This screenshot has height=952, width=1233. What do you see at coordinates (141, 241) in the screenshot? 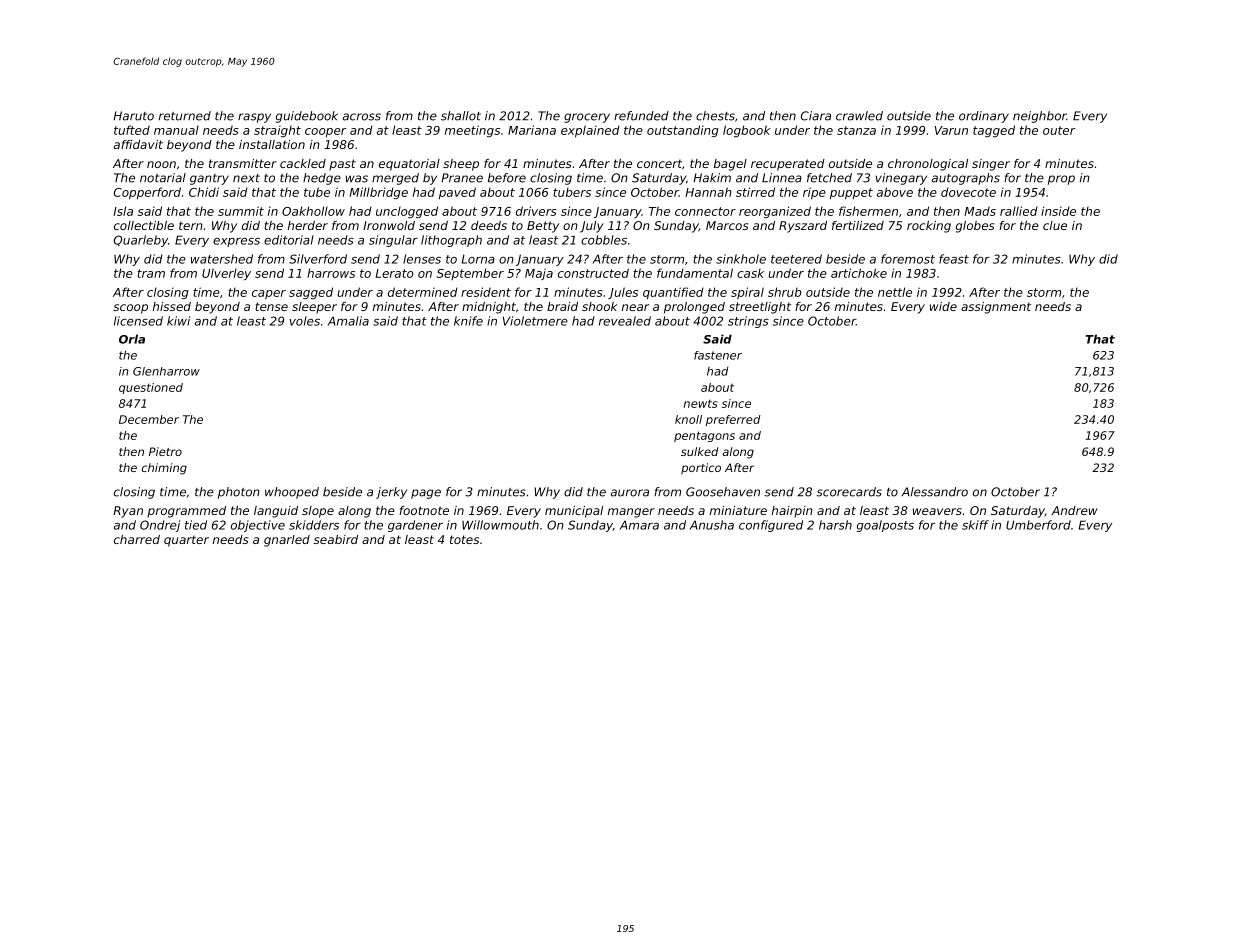
I see `Quarleby` at bounding box center [141, 241].
